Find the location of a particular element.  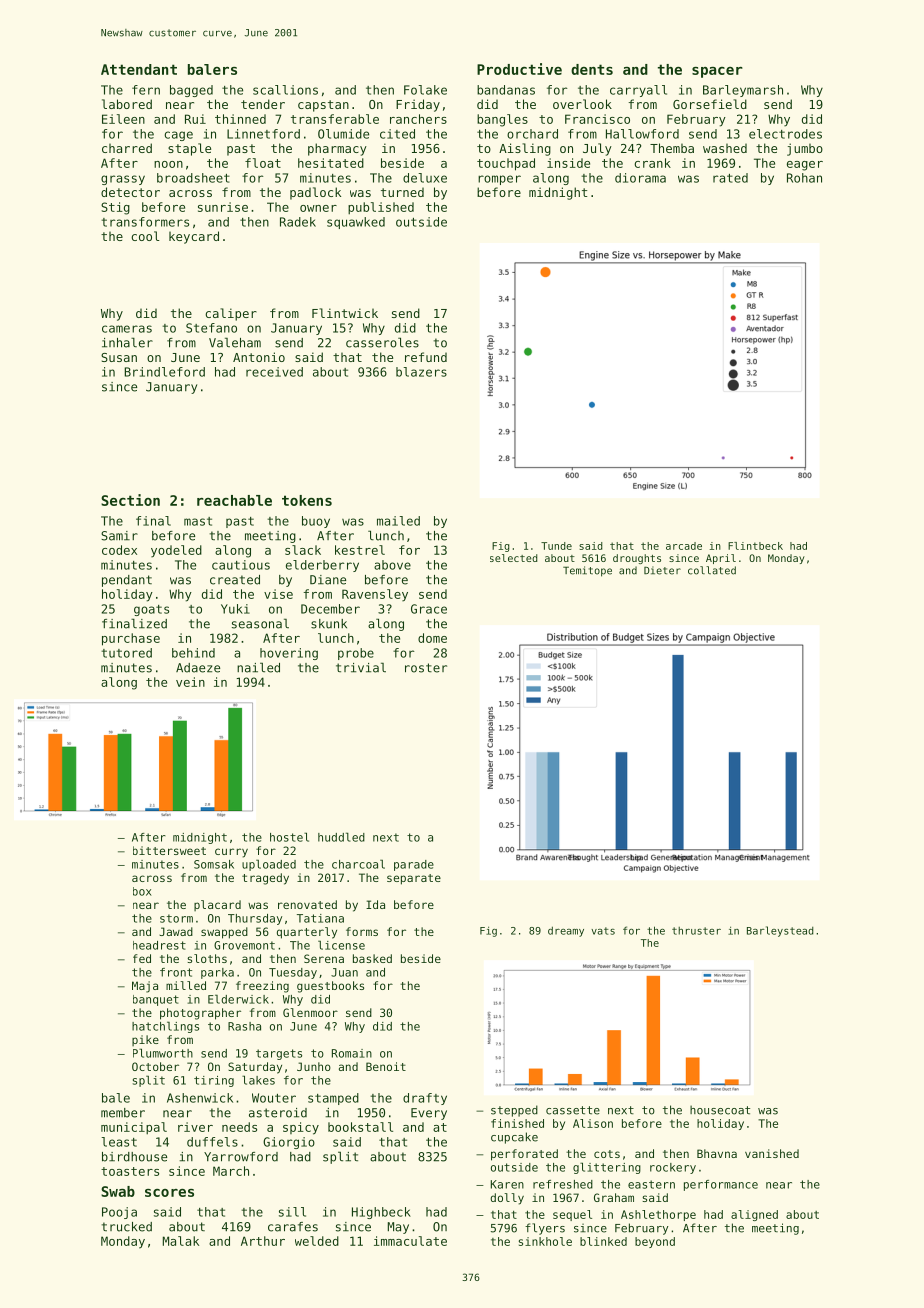

parade is located at coordinates (414, 865).
